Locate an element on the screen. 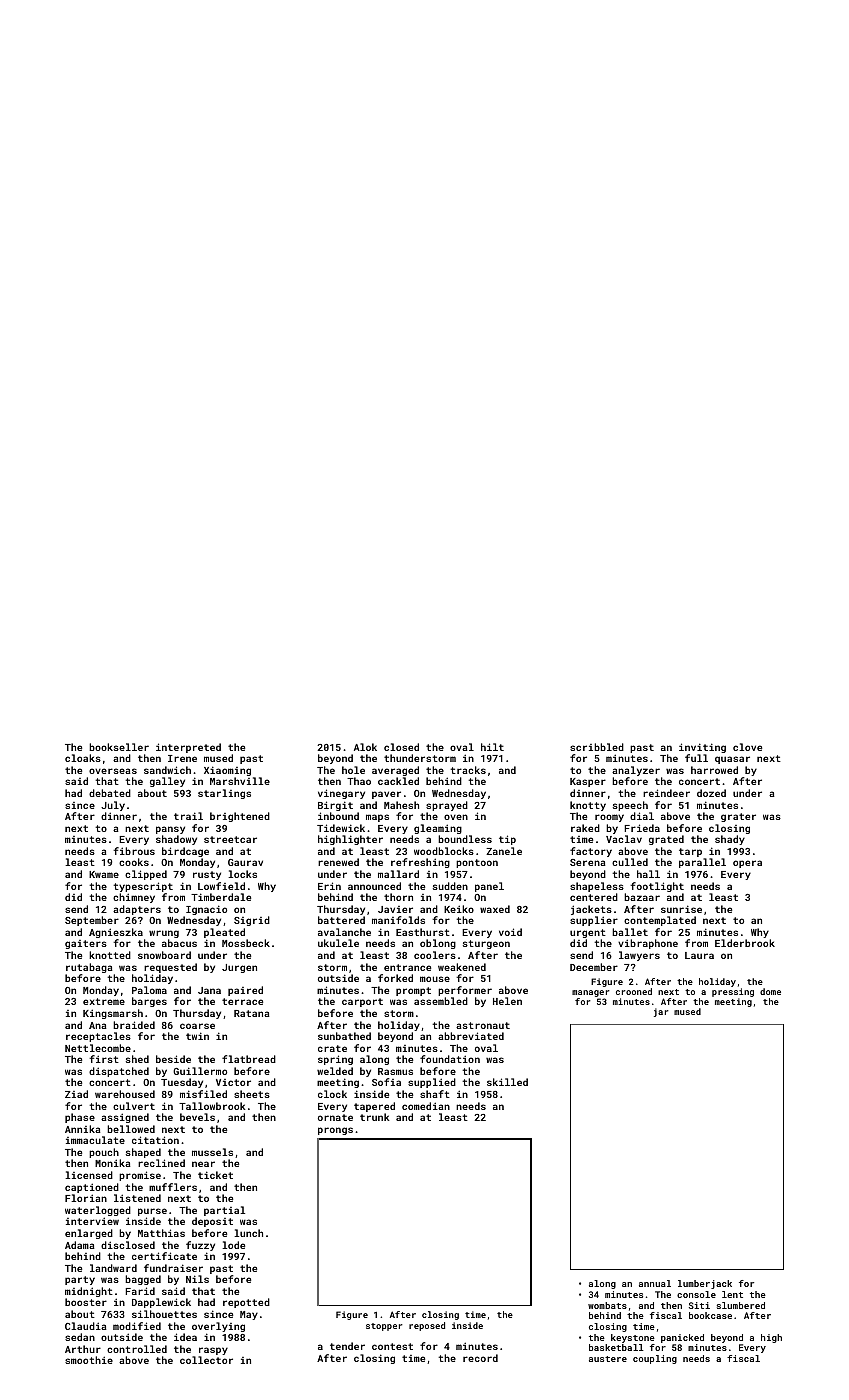  lumberjack is located at coordinates (705, 1284).
